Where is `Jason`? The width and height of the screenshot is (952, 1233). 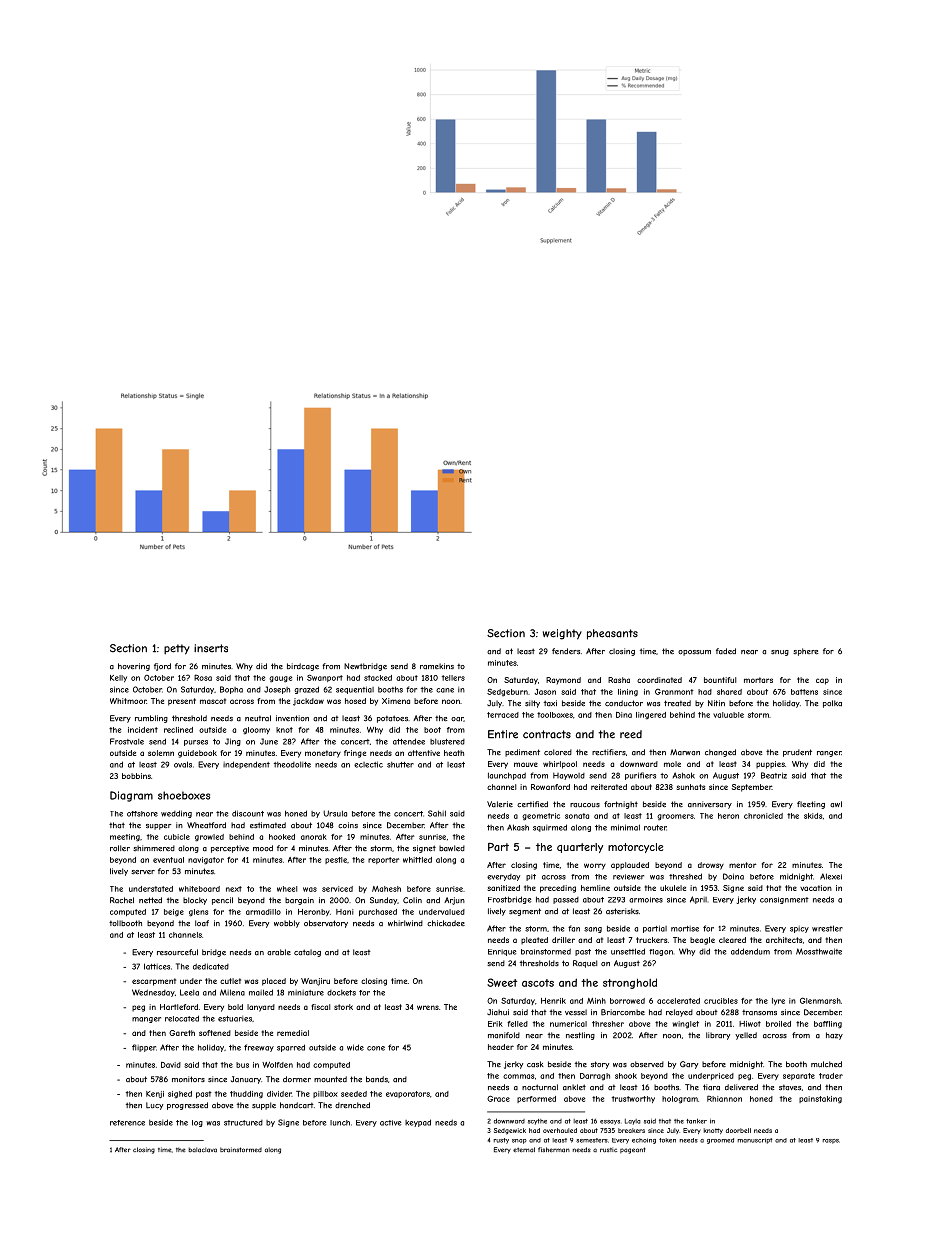 Jason is located at coordinates (545, 692).
